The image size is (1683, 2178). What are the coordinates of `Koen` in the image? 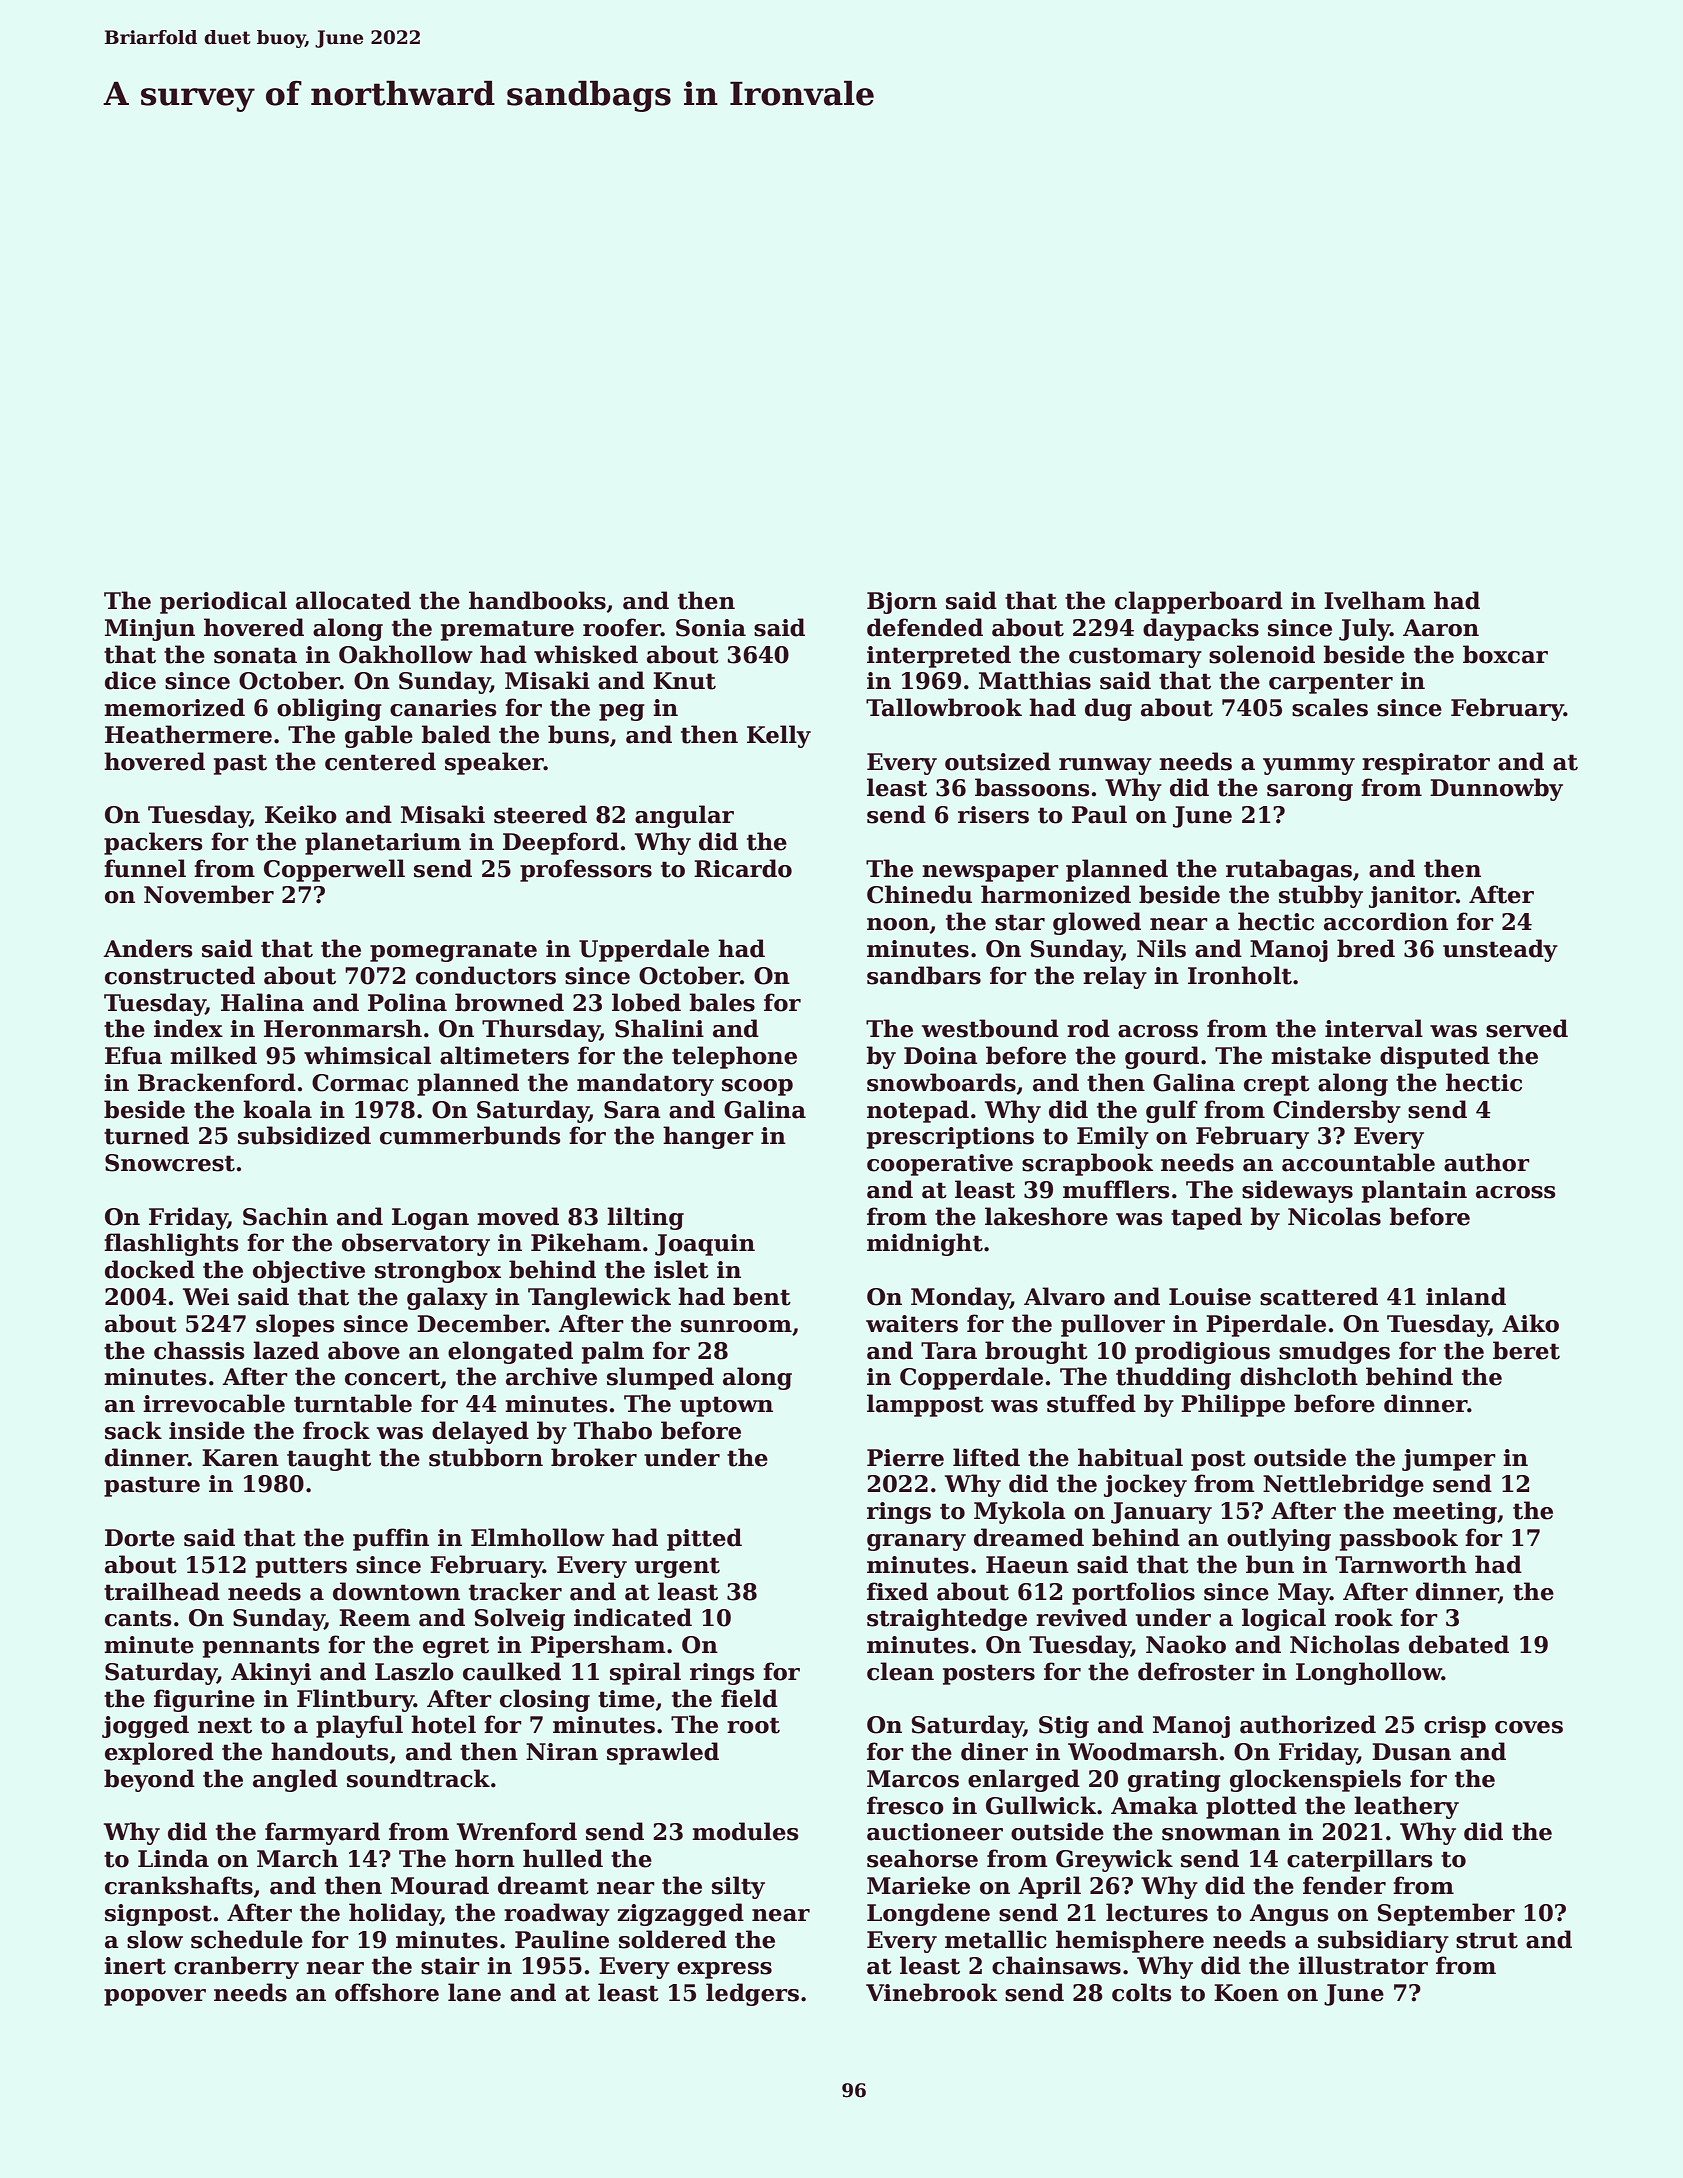 It's located at (1246, 1993).
